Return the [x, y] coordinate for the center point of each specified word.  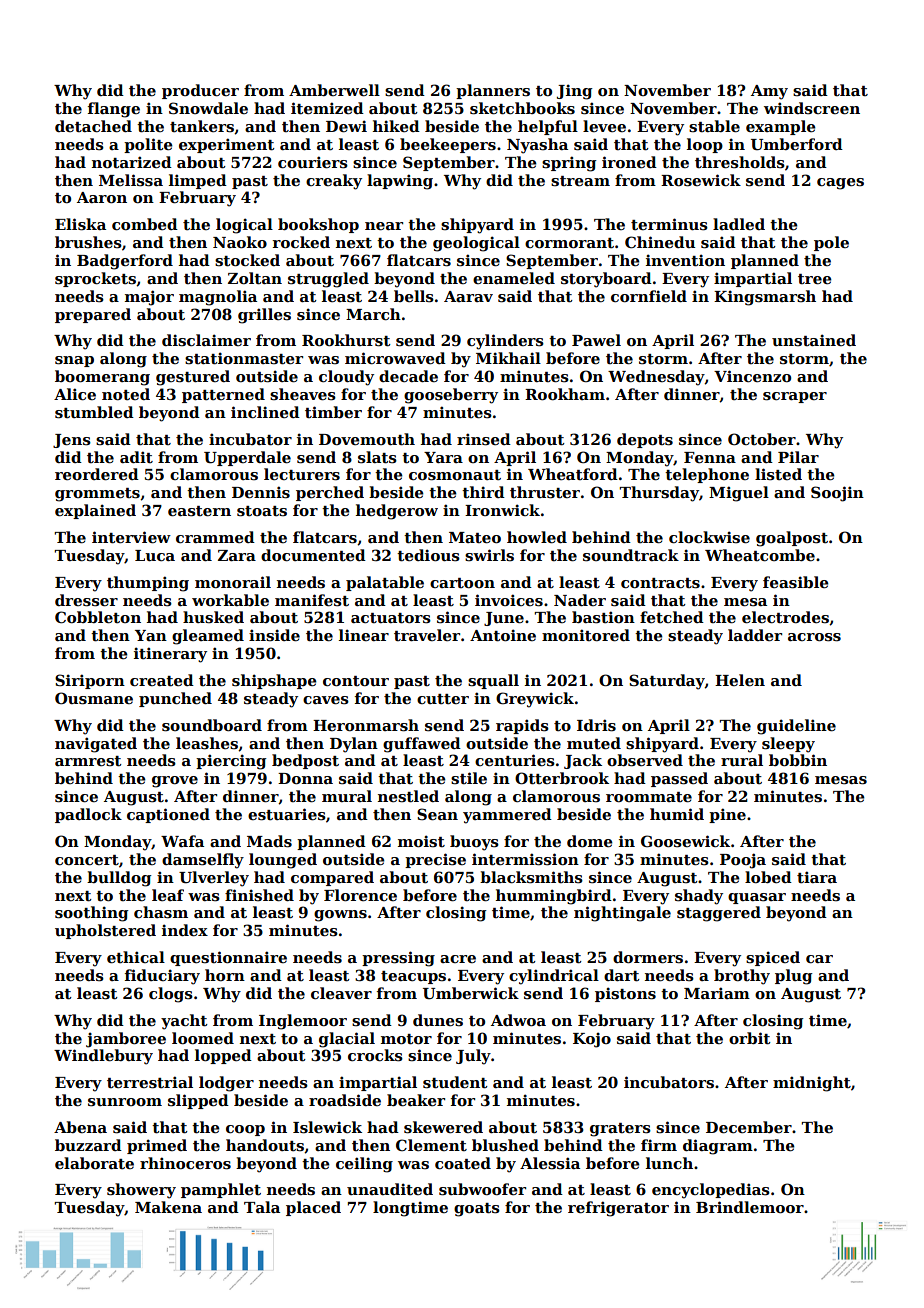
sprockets [95, 279]
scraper [795, 397]
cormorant [569, 243]
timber [333, 412]
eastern [199, 511]
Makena [168, 1207]
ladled [739, 224]
